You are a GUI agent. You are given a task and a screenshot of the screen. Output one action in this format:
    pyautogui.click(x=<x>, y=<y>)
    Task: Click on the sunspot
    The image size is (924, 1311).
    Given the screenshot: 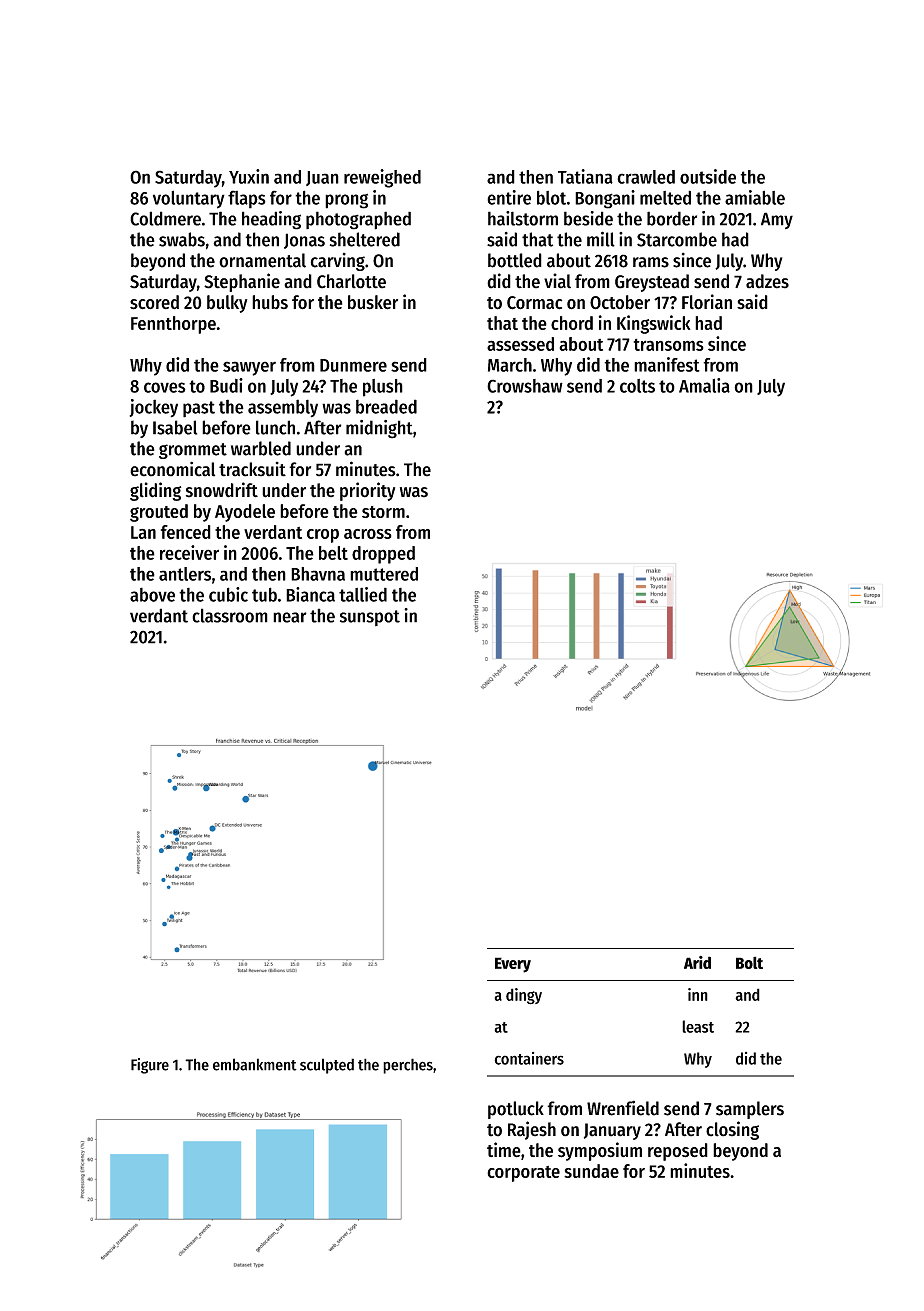 What is the action you would take?
    pyautogui.click(x=370, y=618)
